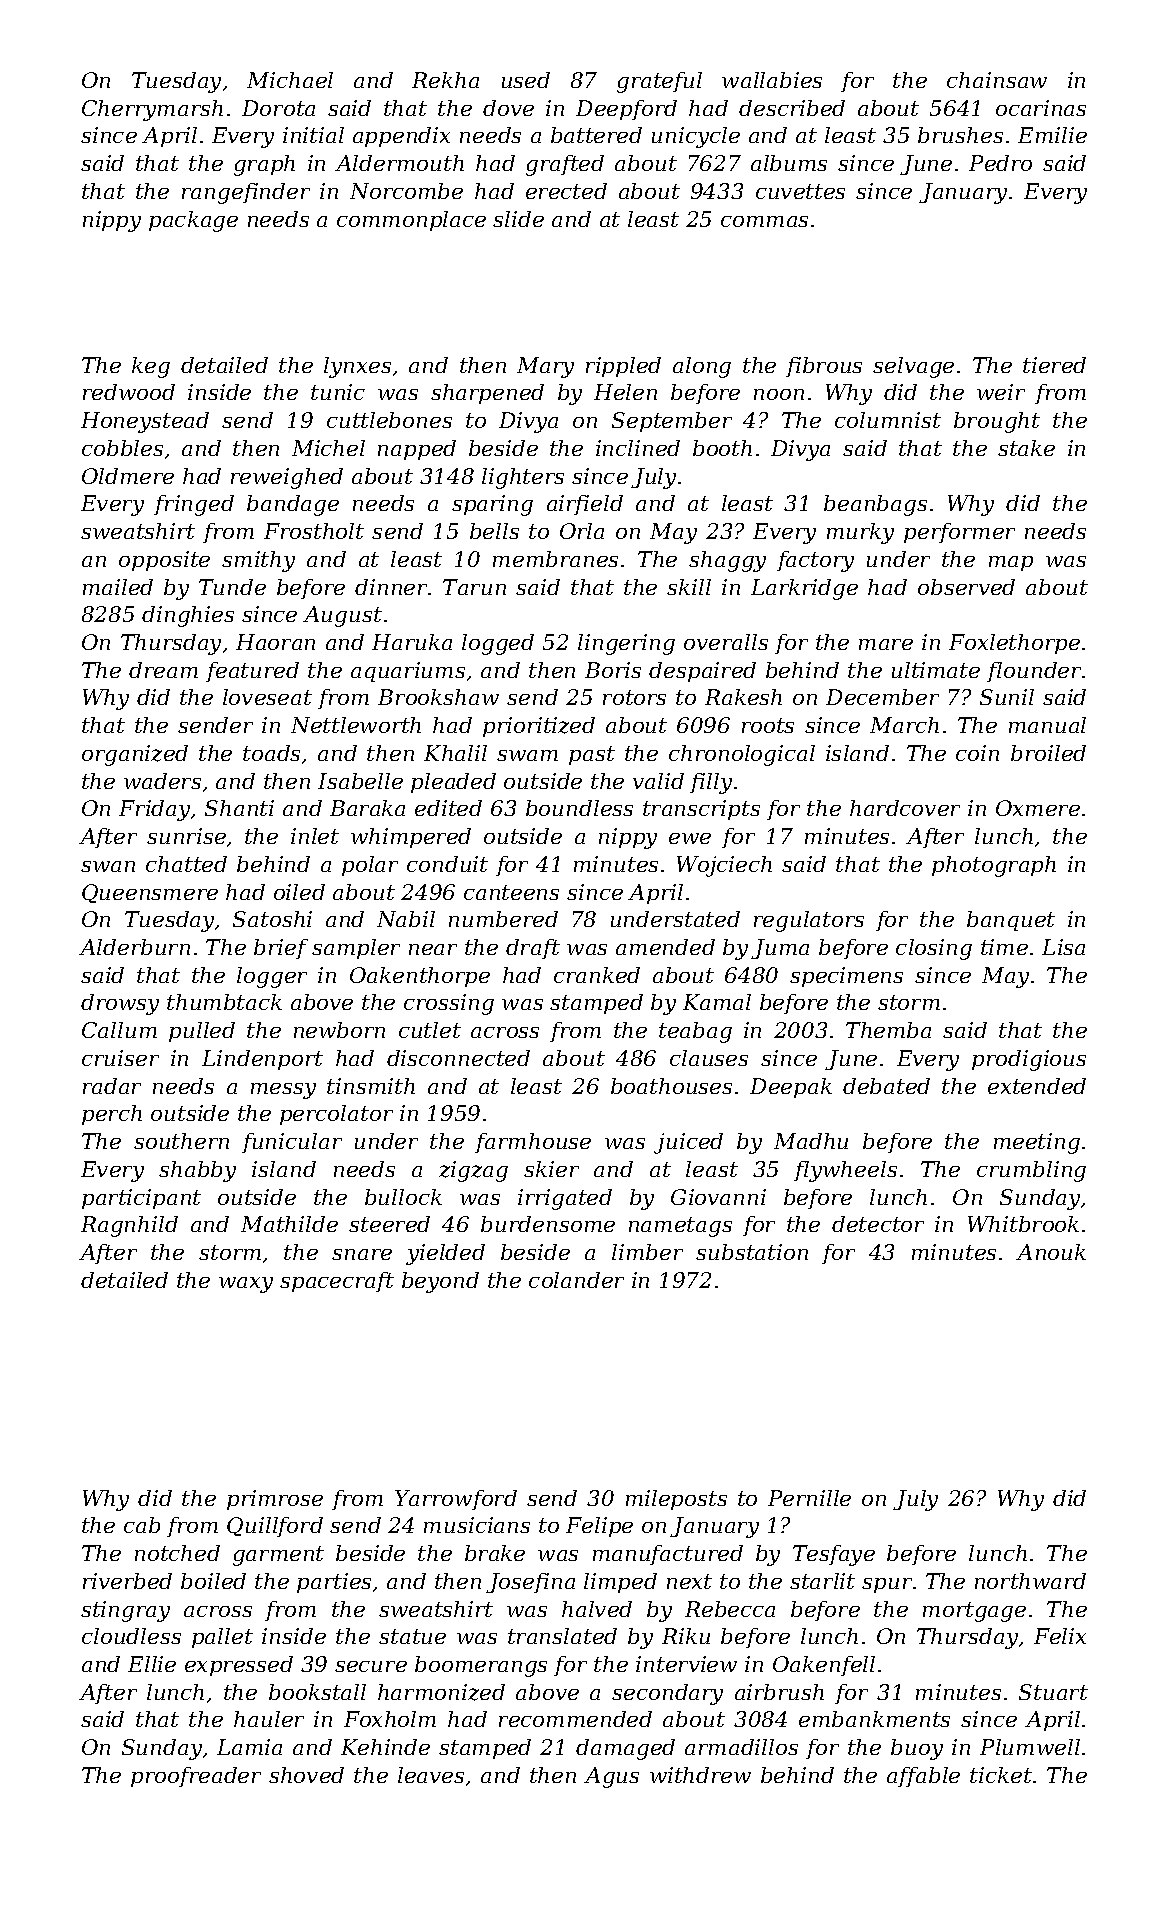 Image resolution: width=1169 pixels, height=1926 pixels. Describe the element at coordinates (334, 1583) in the screenshot. I see `parties` at that location.
